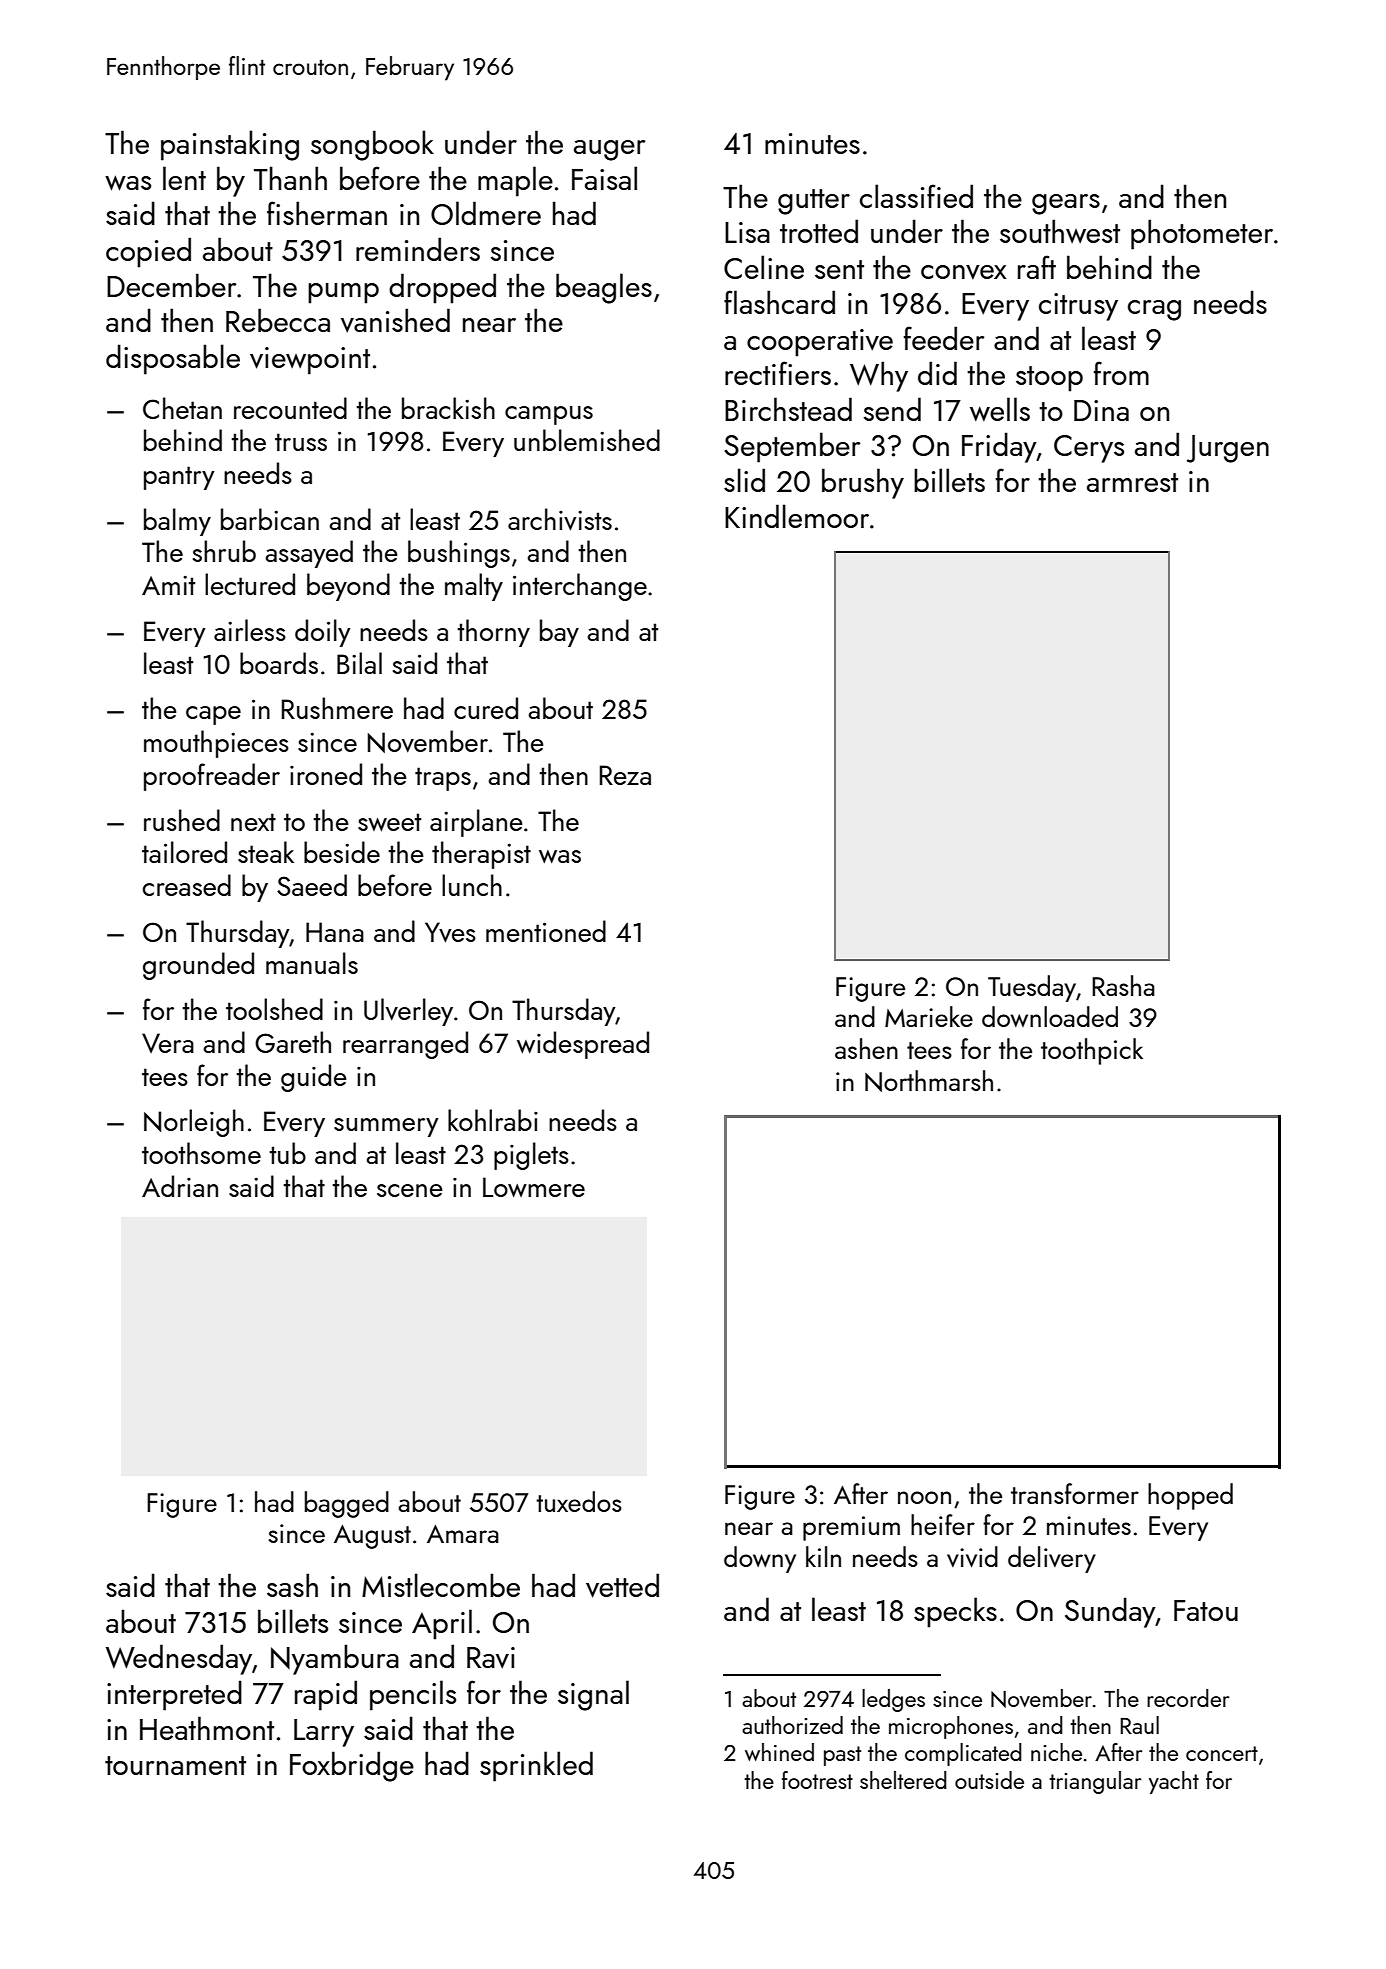  I want to click on Jurgen, so click(1228, 449).
